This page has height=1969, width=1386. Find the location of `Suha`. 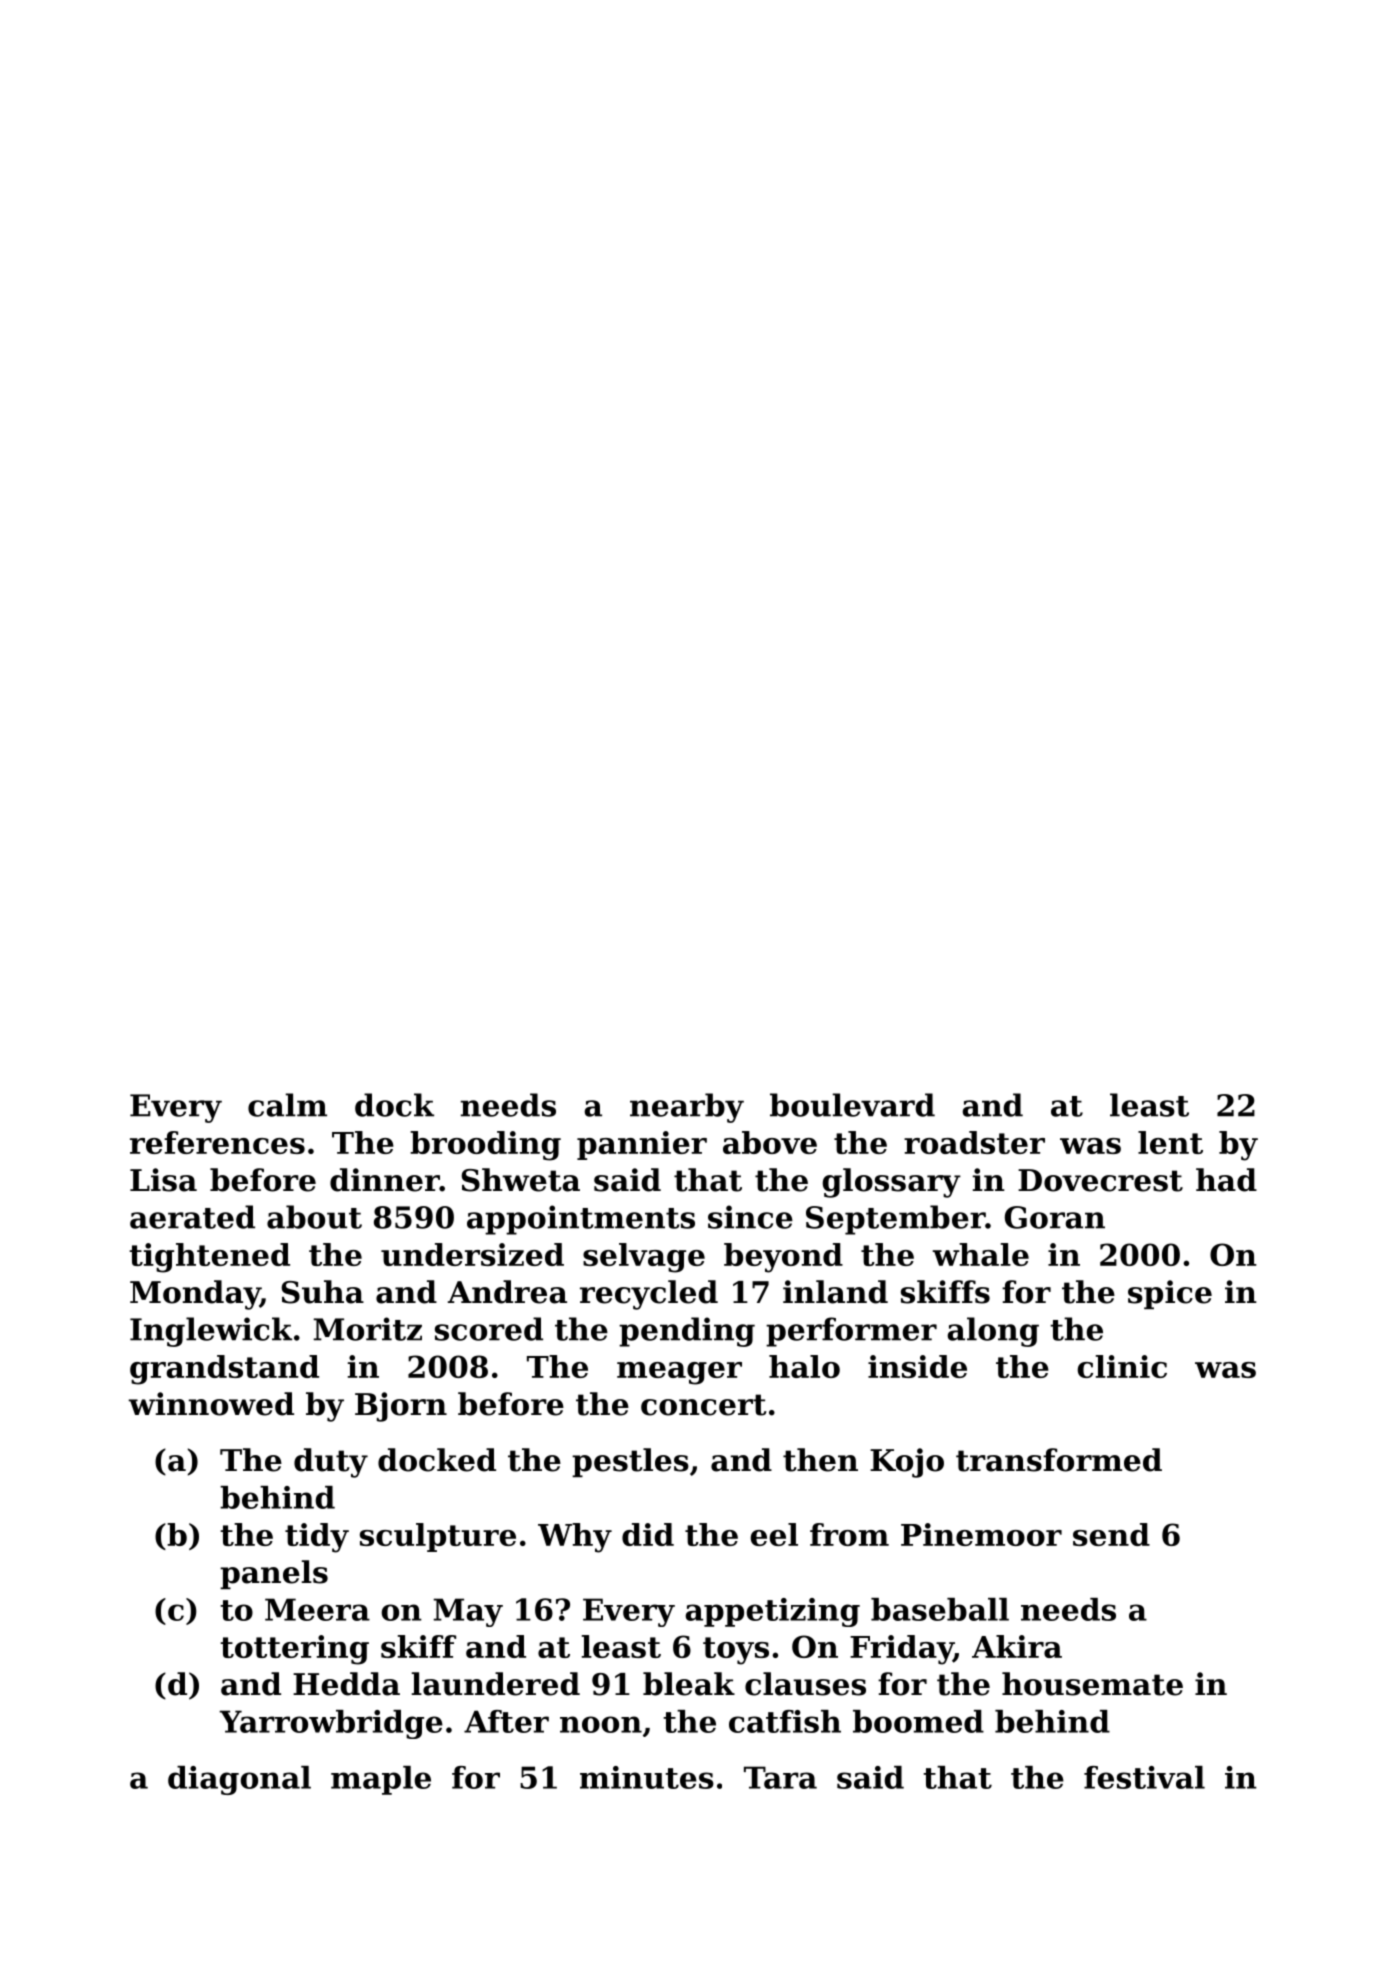

Suha is located at coordinates (322, 1292).
